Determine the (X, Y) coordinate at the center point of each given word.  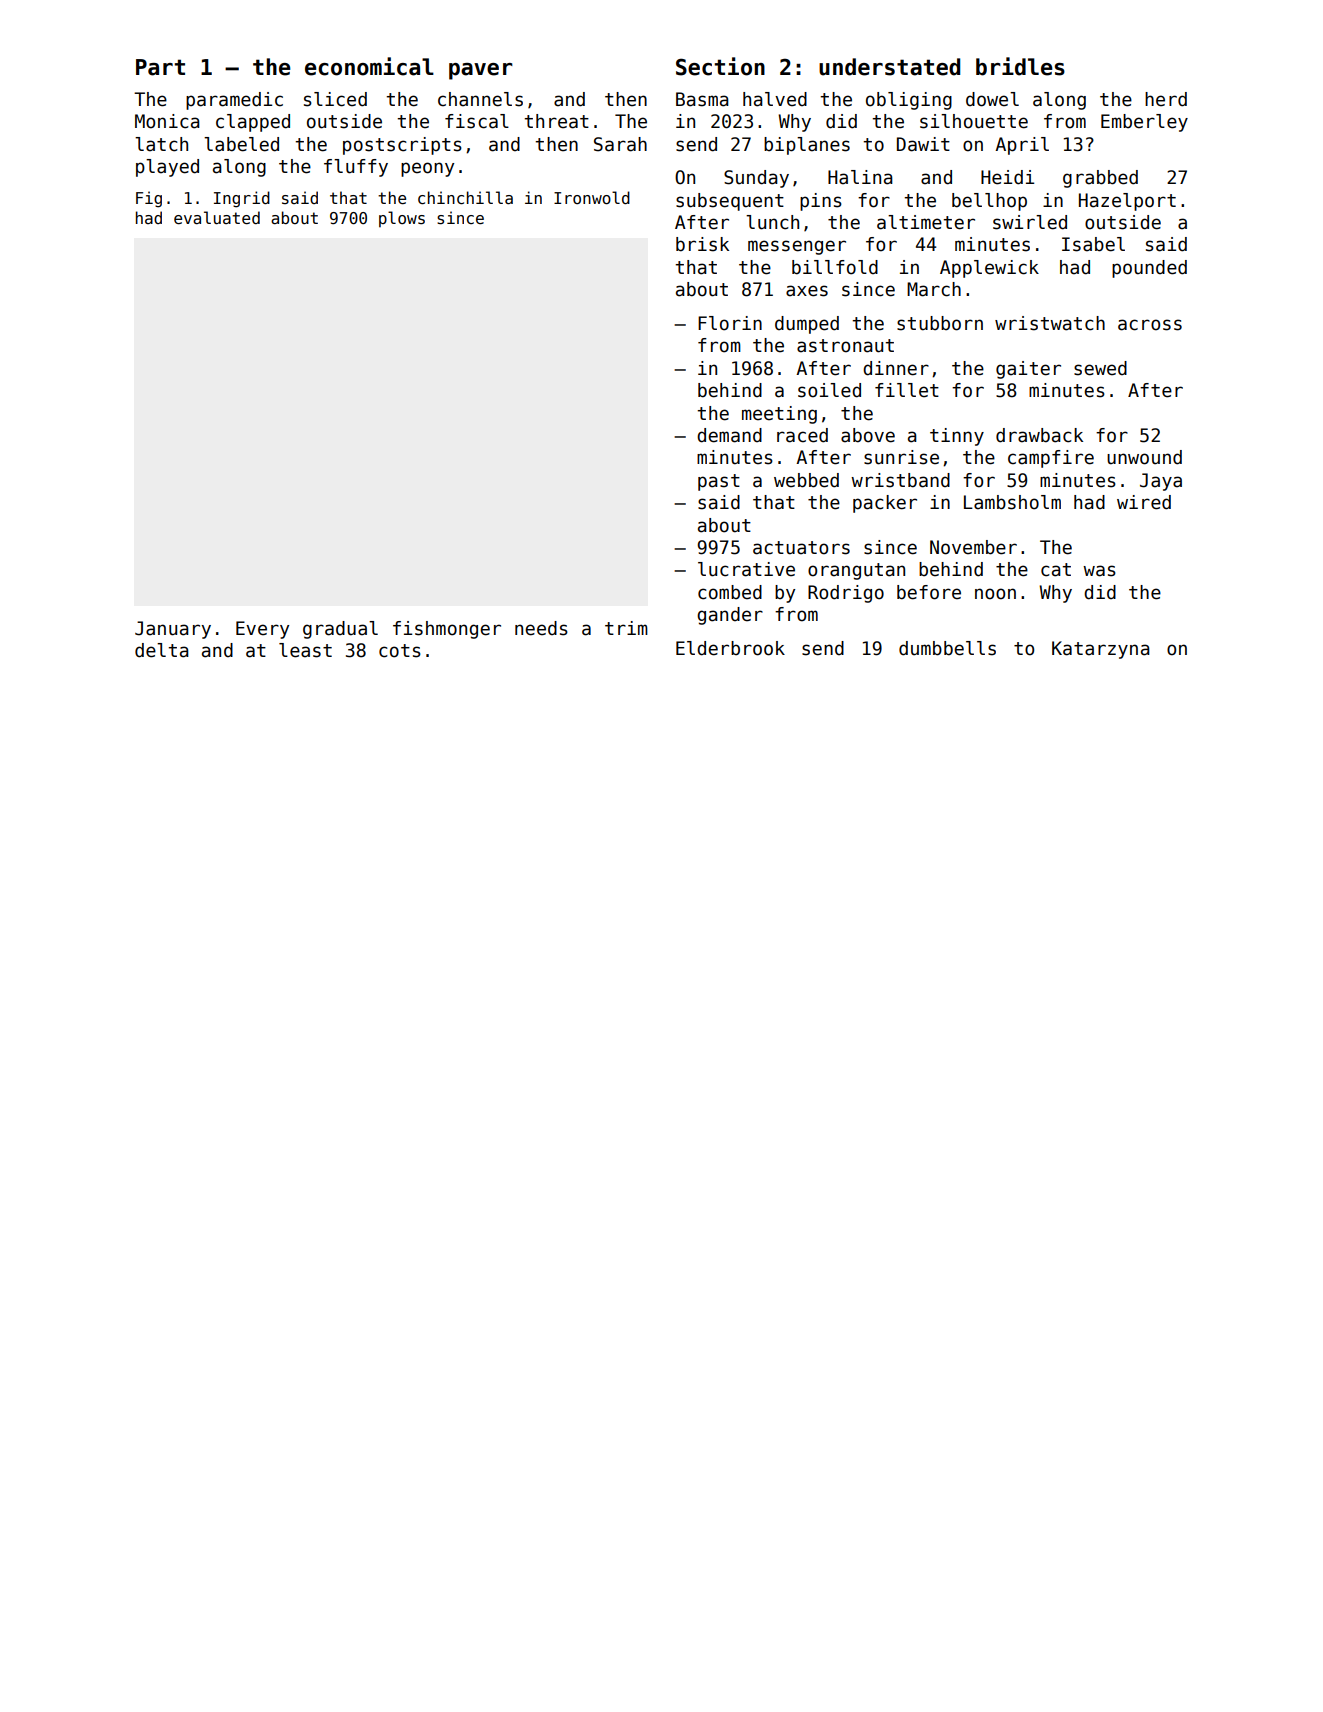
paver (481, 71)
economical (369, 66)
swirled (1030, 222)
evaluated (217, 217)
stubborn (940, 323)
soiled (829, 390)
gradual (340, 630)
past (719, 482)
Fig (149, 199)
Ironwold (592, 197)
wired (1144, 502)
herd (1166, 99)
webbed (806, 480)
